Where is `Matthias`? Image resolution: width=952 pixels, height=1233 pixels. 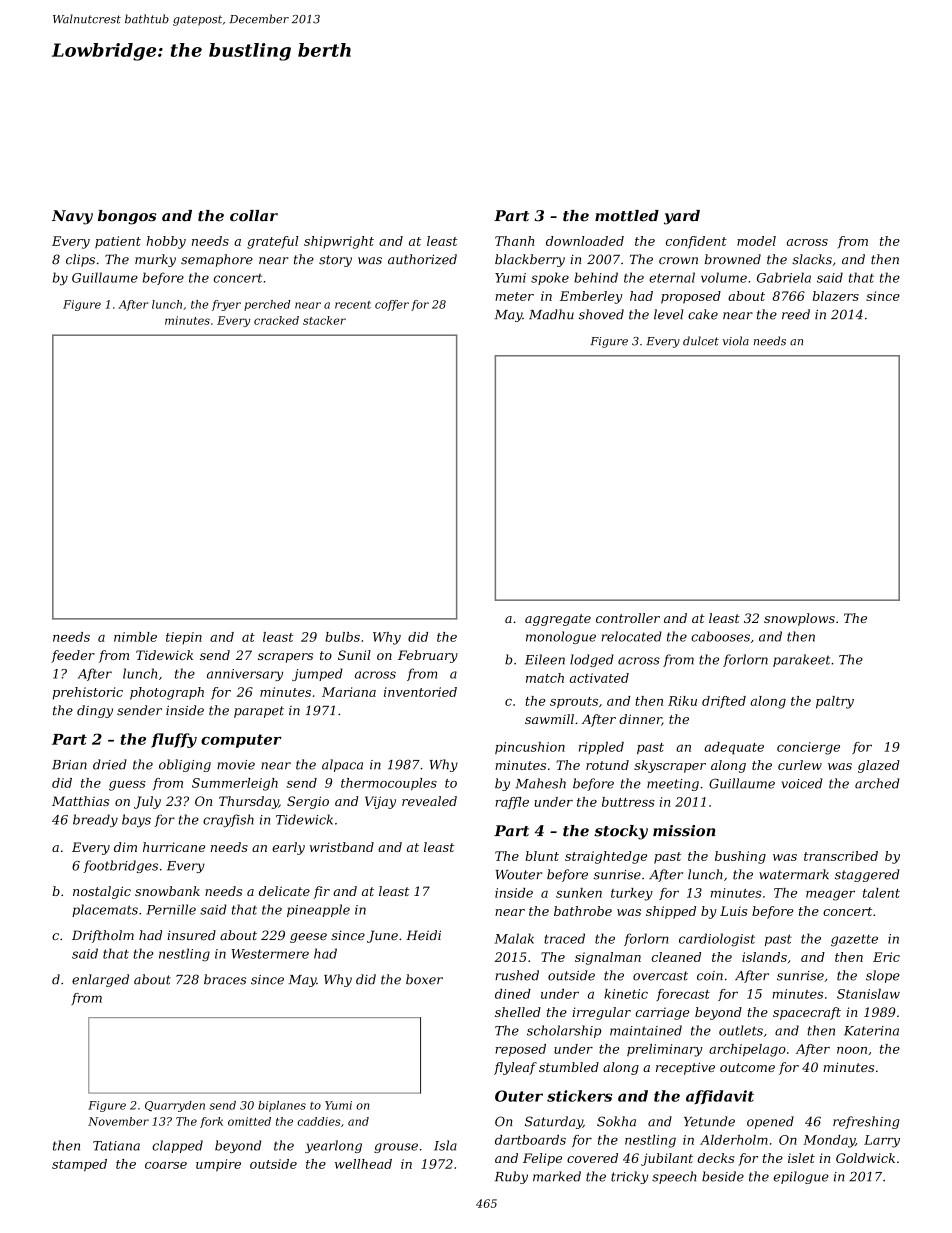 Matthias is located at coordinates (80, 801).
